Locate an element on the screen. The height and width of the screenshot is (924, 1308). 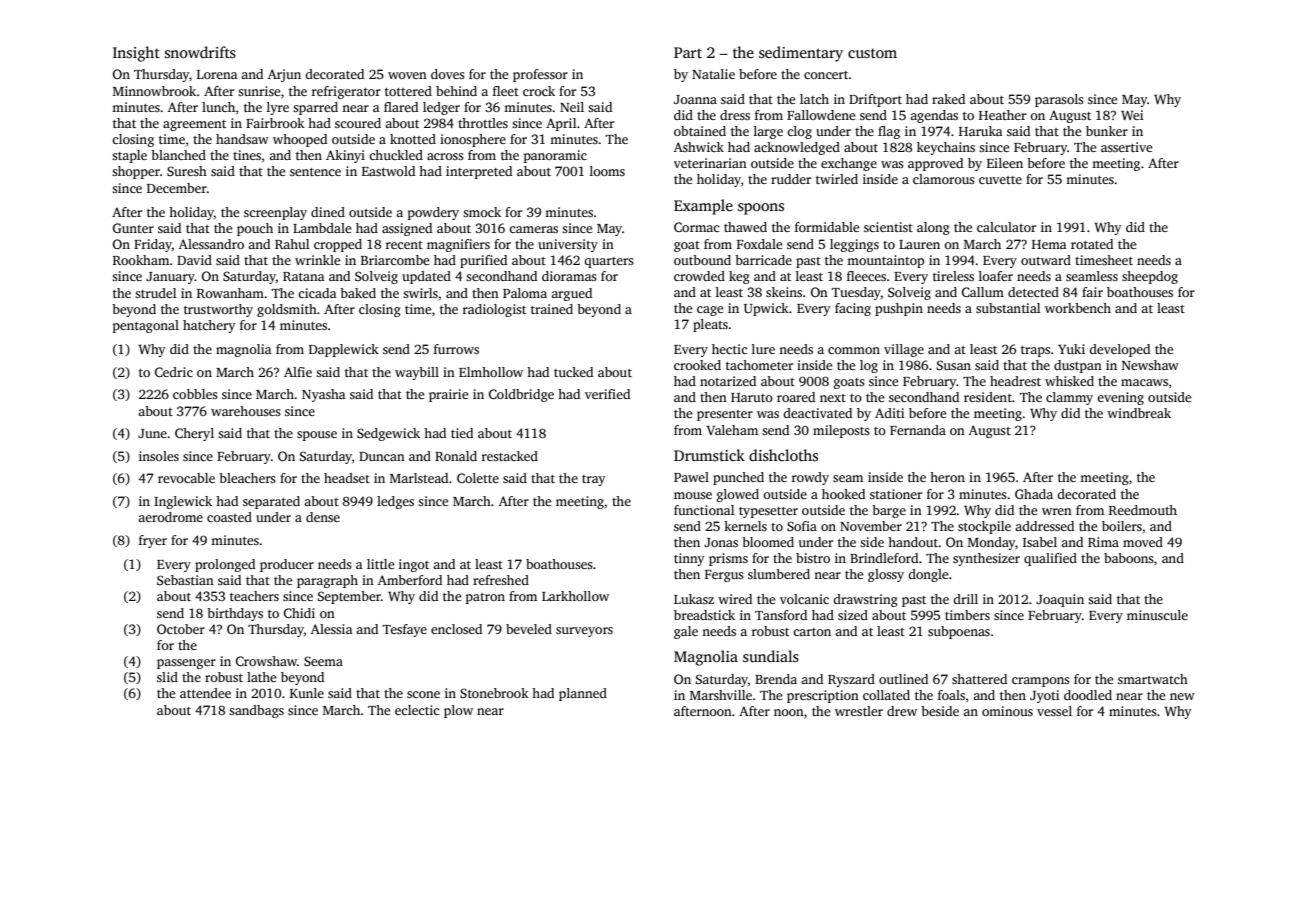
parasols is located at coordinates (1059, 100).
